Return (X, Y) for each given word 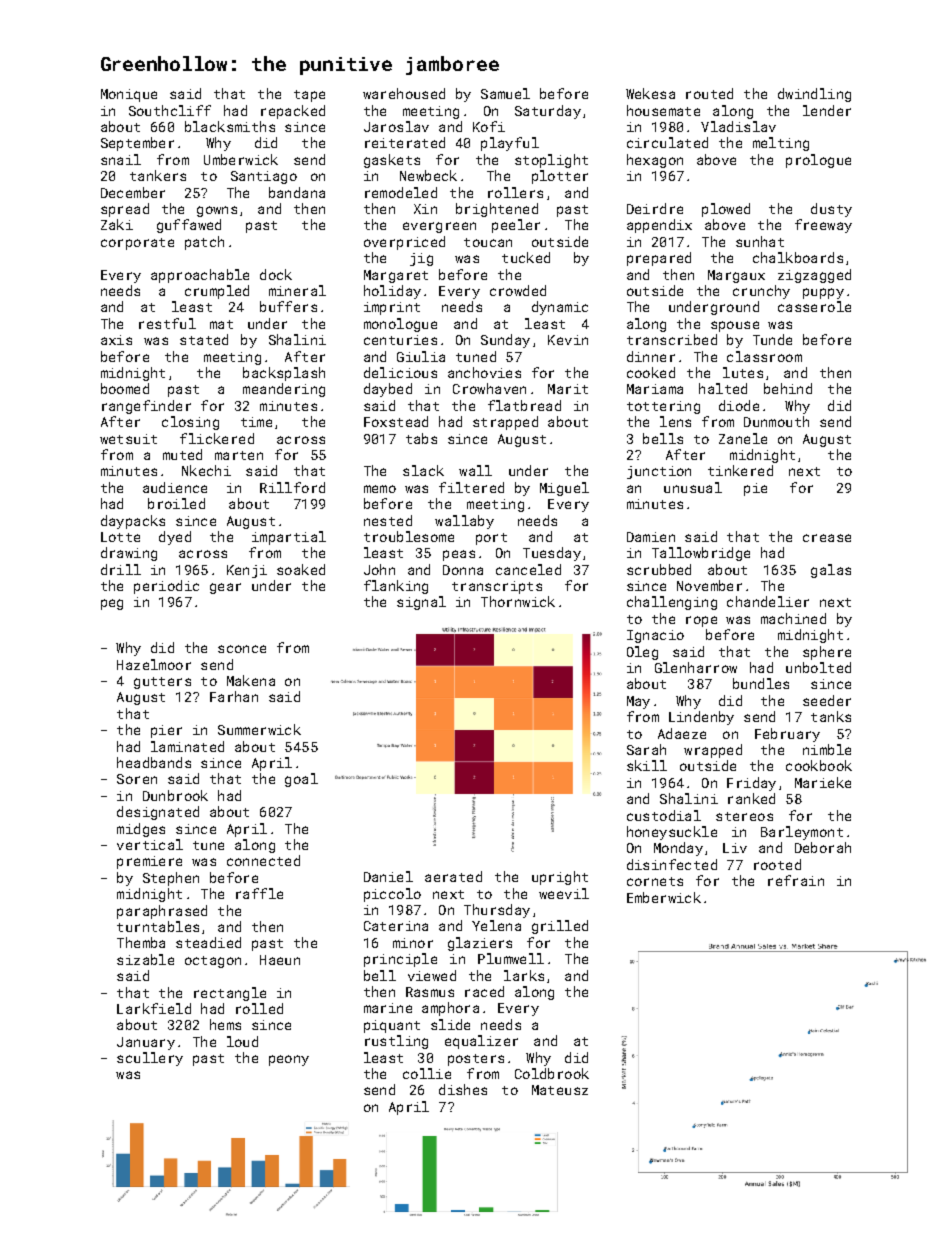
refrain (796, 880)
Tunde (772, 339)
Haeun (280, 960)
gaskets (392, 161)
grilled (560, 927)
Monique (129, 95)
